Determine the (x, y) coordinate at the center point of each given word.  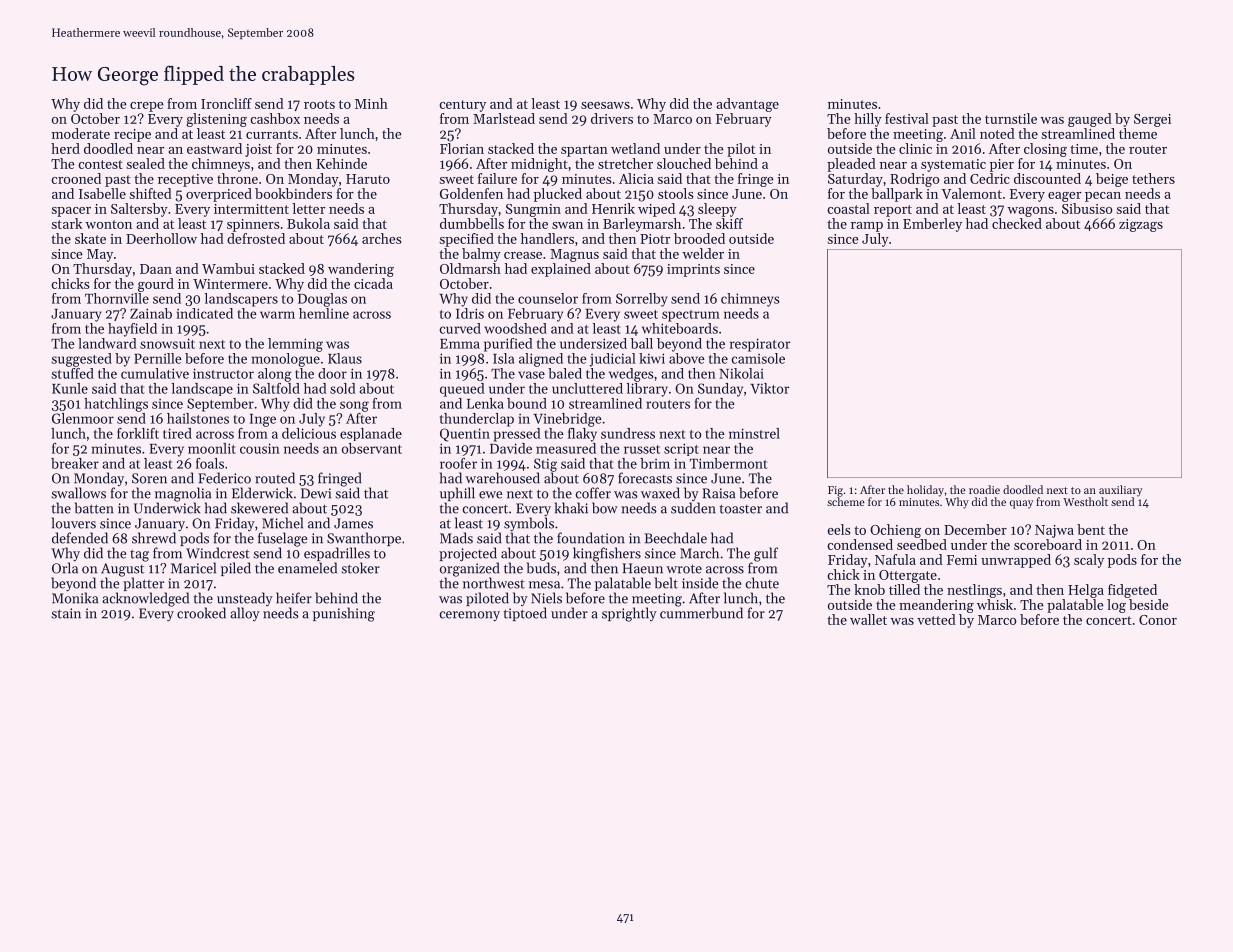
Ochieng (895, 531)
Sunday (720, 390)
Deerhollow (161, 238)
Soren (149, 478)
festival (907, 118)
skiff (729, 223)
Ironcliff (226, 103)
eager (1064, 197)
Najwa (1054, 531)
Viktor (769, 388)
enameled (307, 568)
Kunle (70, 388)
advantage (747, 105)
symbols (529, 524)
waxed (660, 493)
